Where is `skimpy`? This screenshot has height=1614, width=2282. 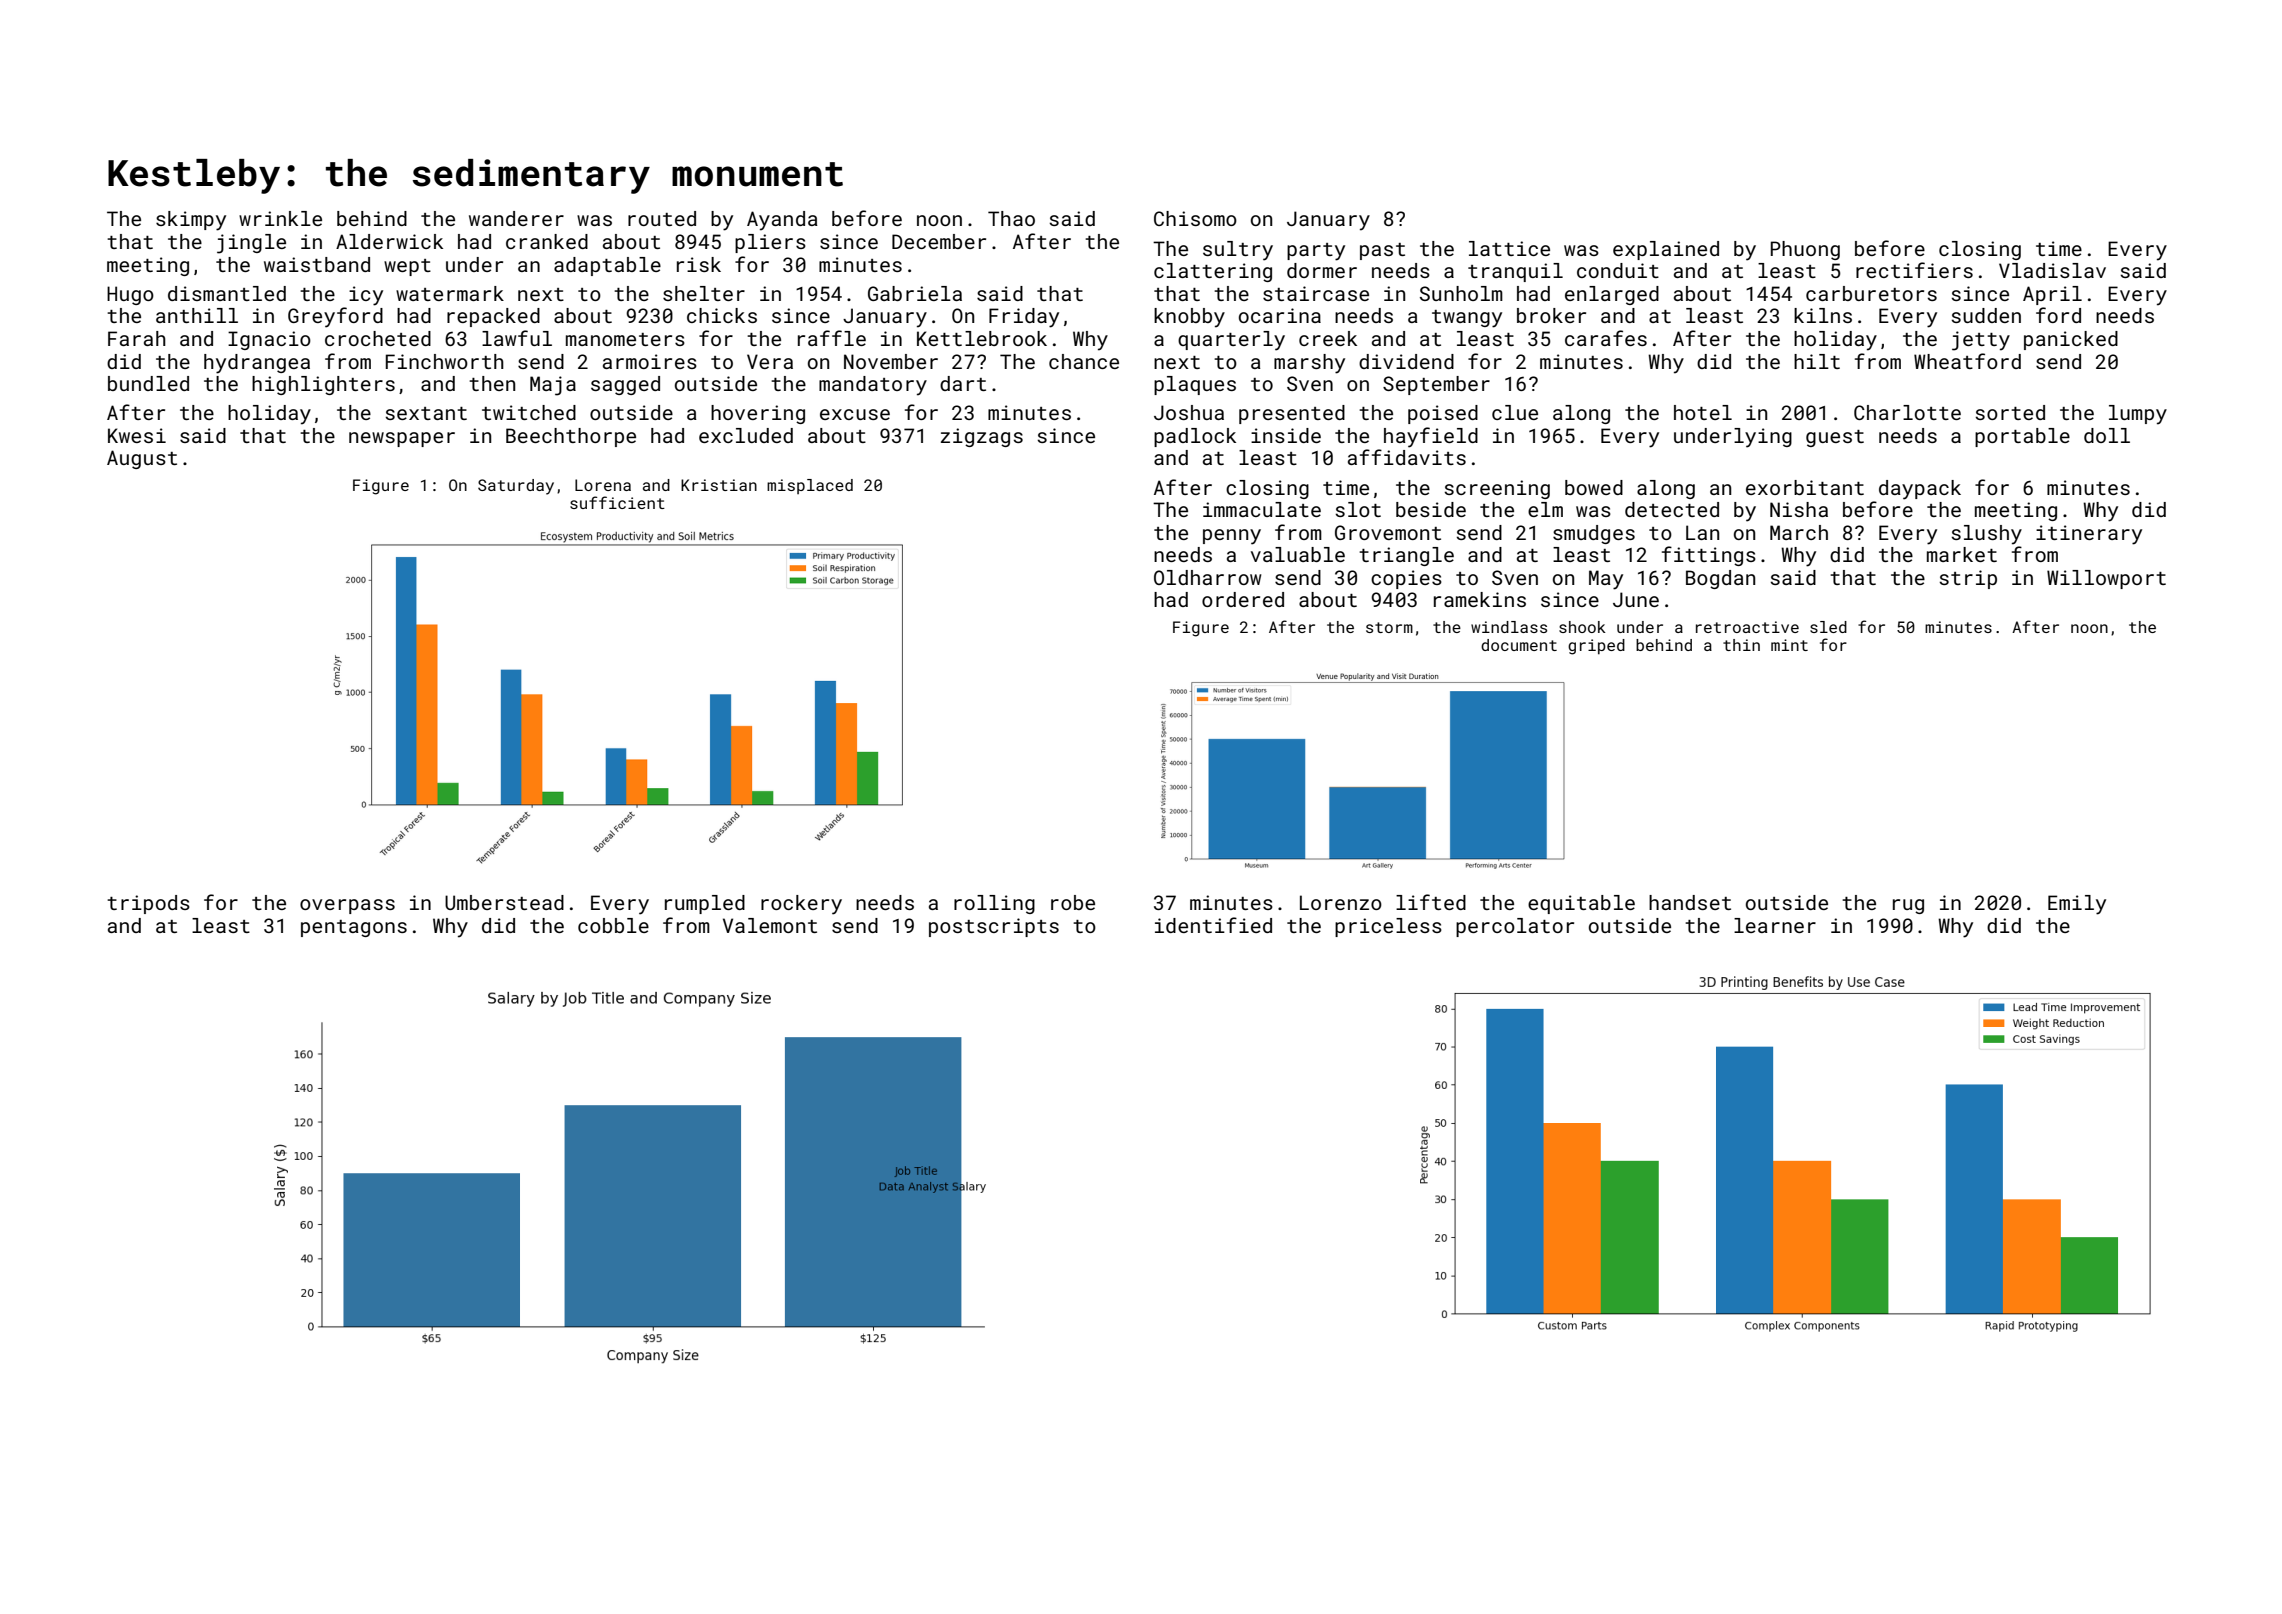 skimpy is located at coordinates (191, 221).
